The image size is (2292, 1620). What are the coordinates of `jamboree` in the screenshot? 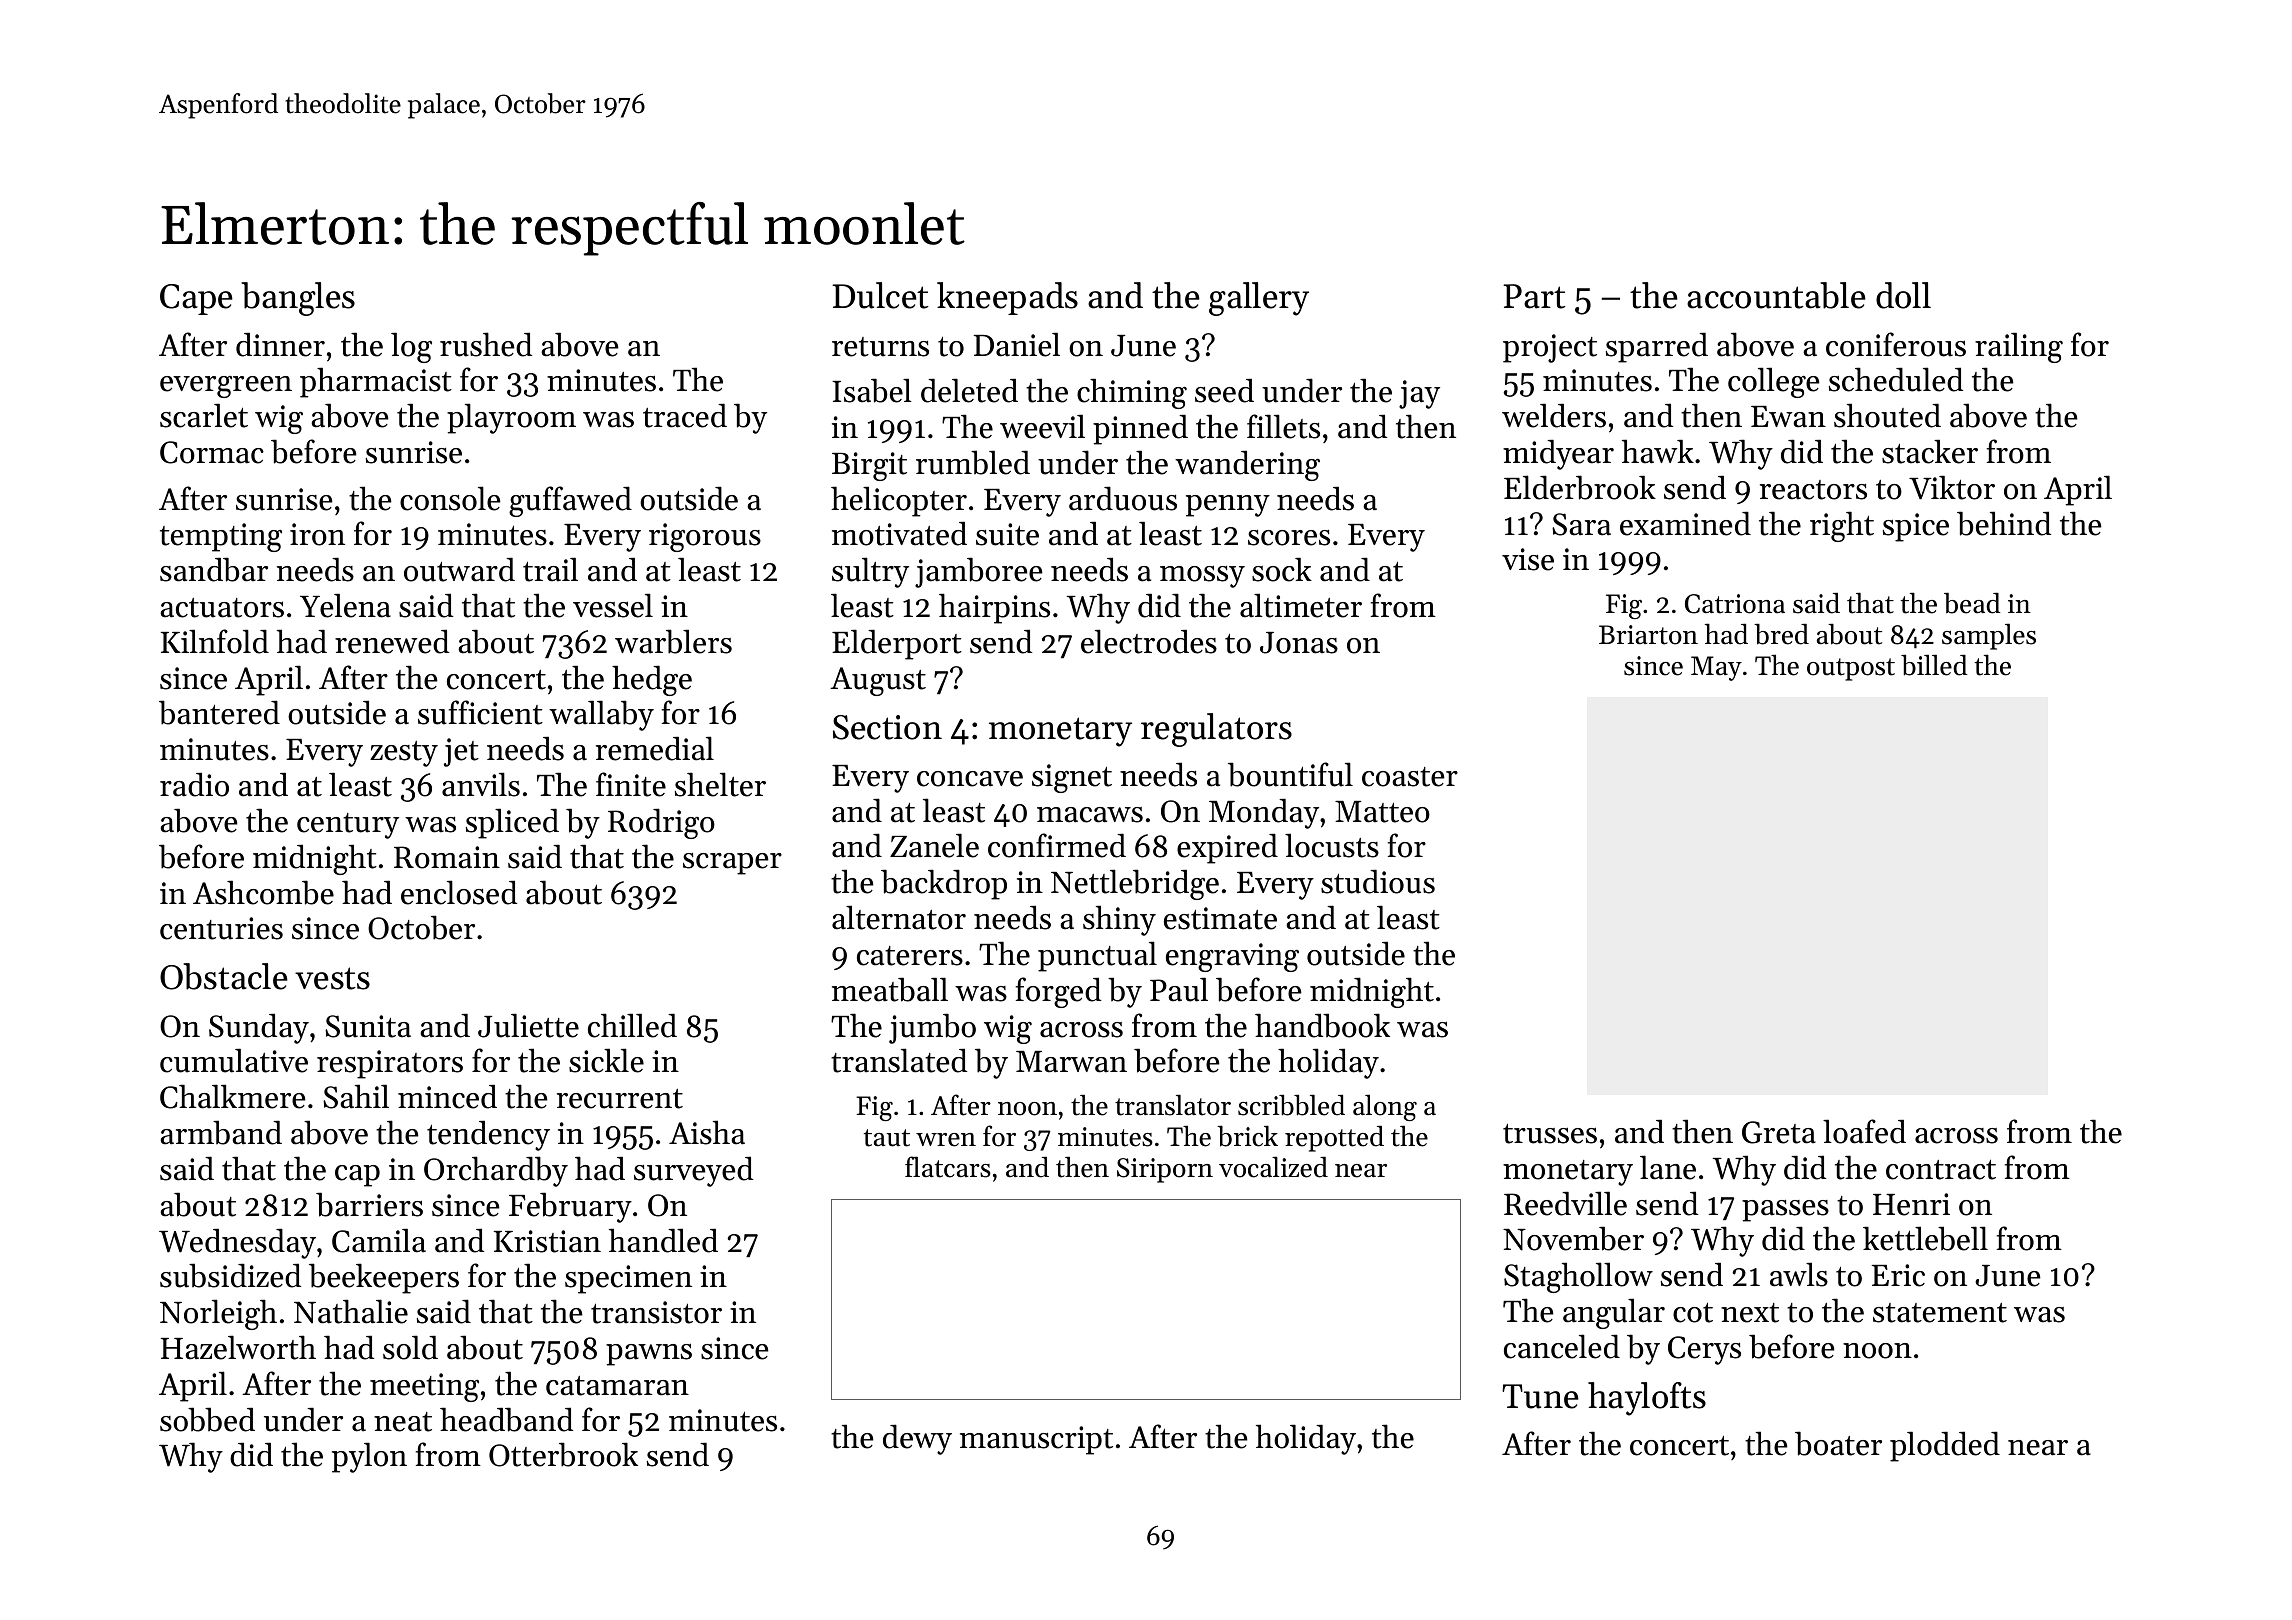 It's located at (978, 572).
